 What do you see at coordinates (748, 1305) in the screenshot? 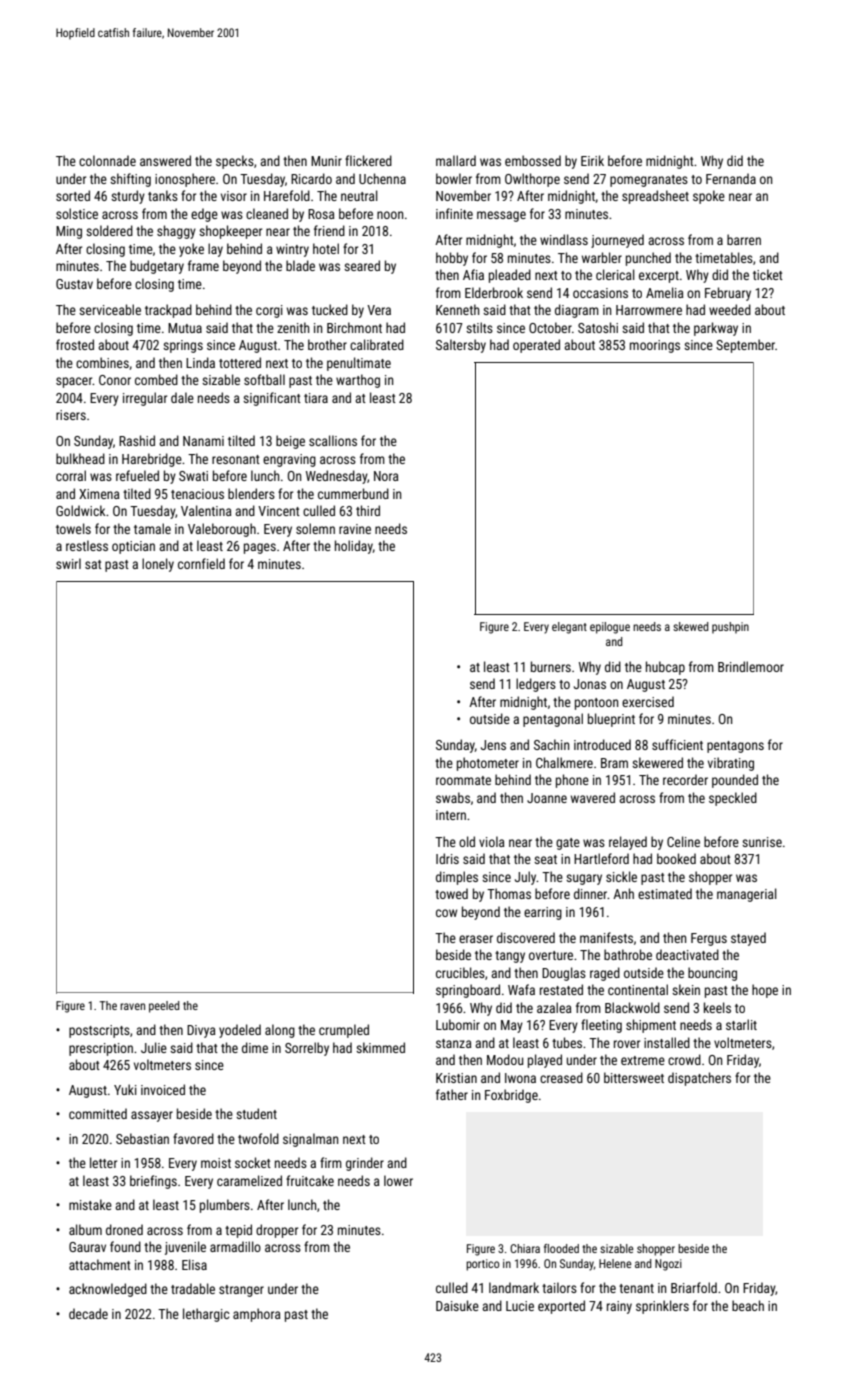
I see `beach` at bounding box center [748, 1305].
